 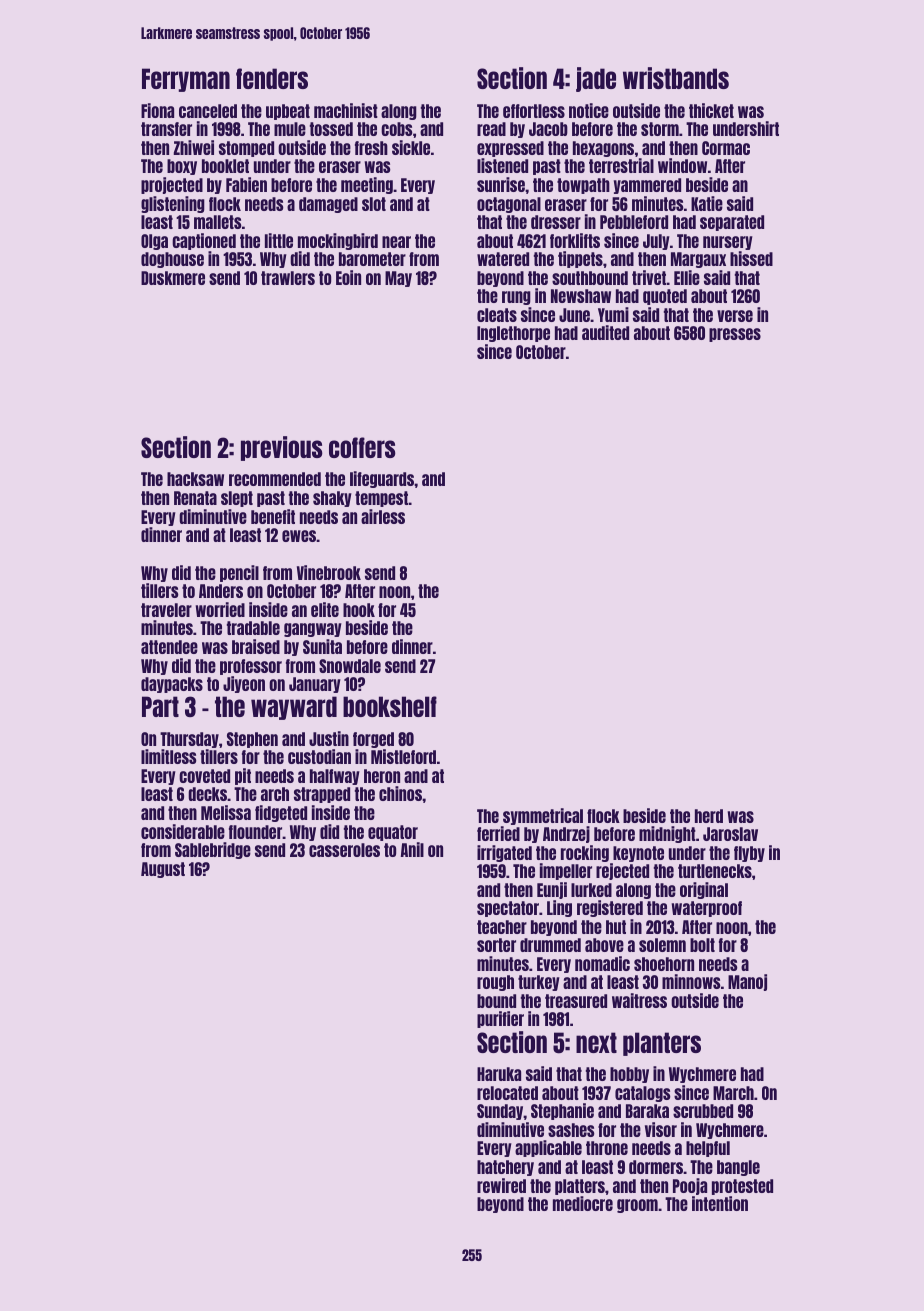 What do you see at coordinates (735, 316) in the screenshot?
I see `verse` at bounding box center [735, 316].
